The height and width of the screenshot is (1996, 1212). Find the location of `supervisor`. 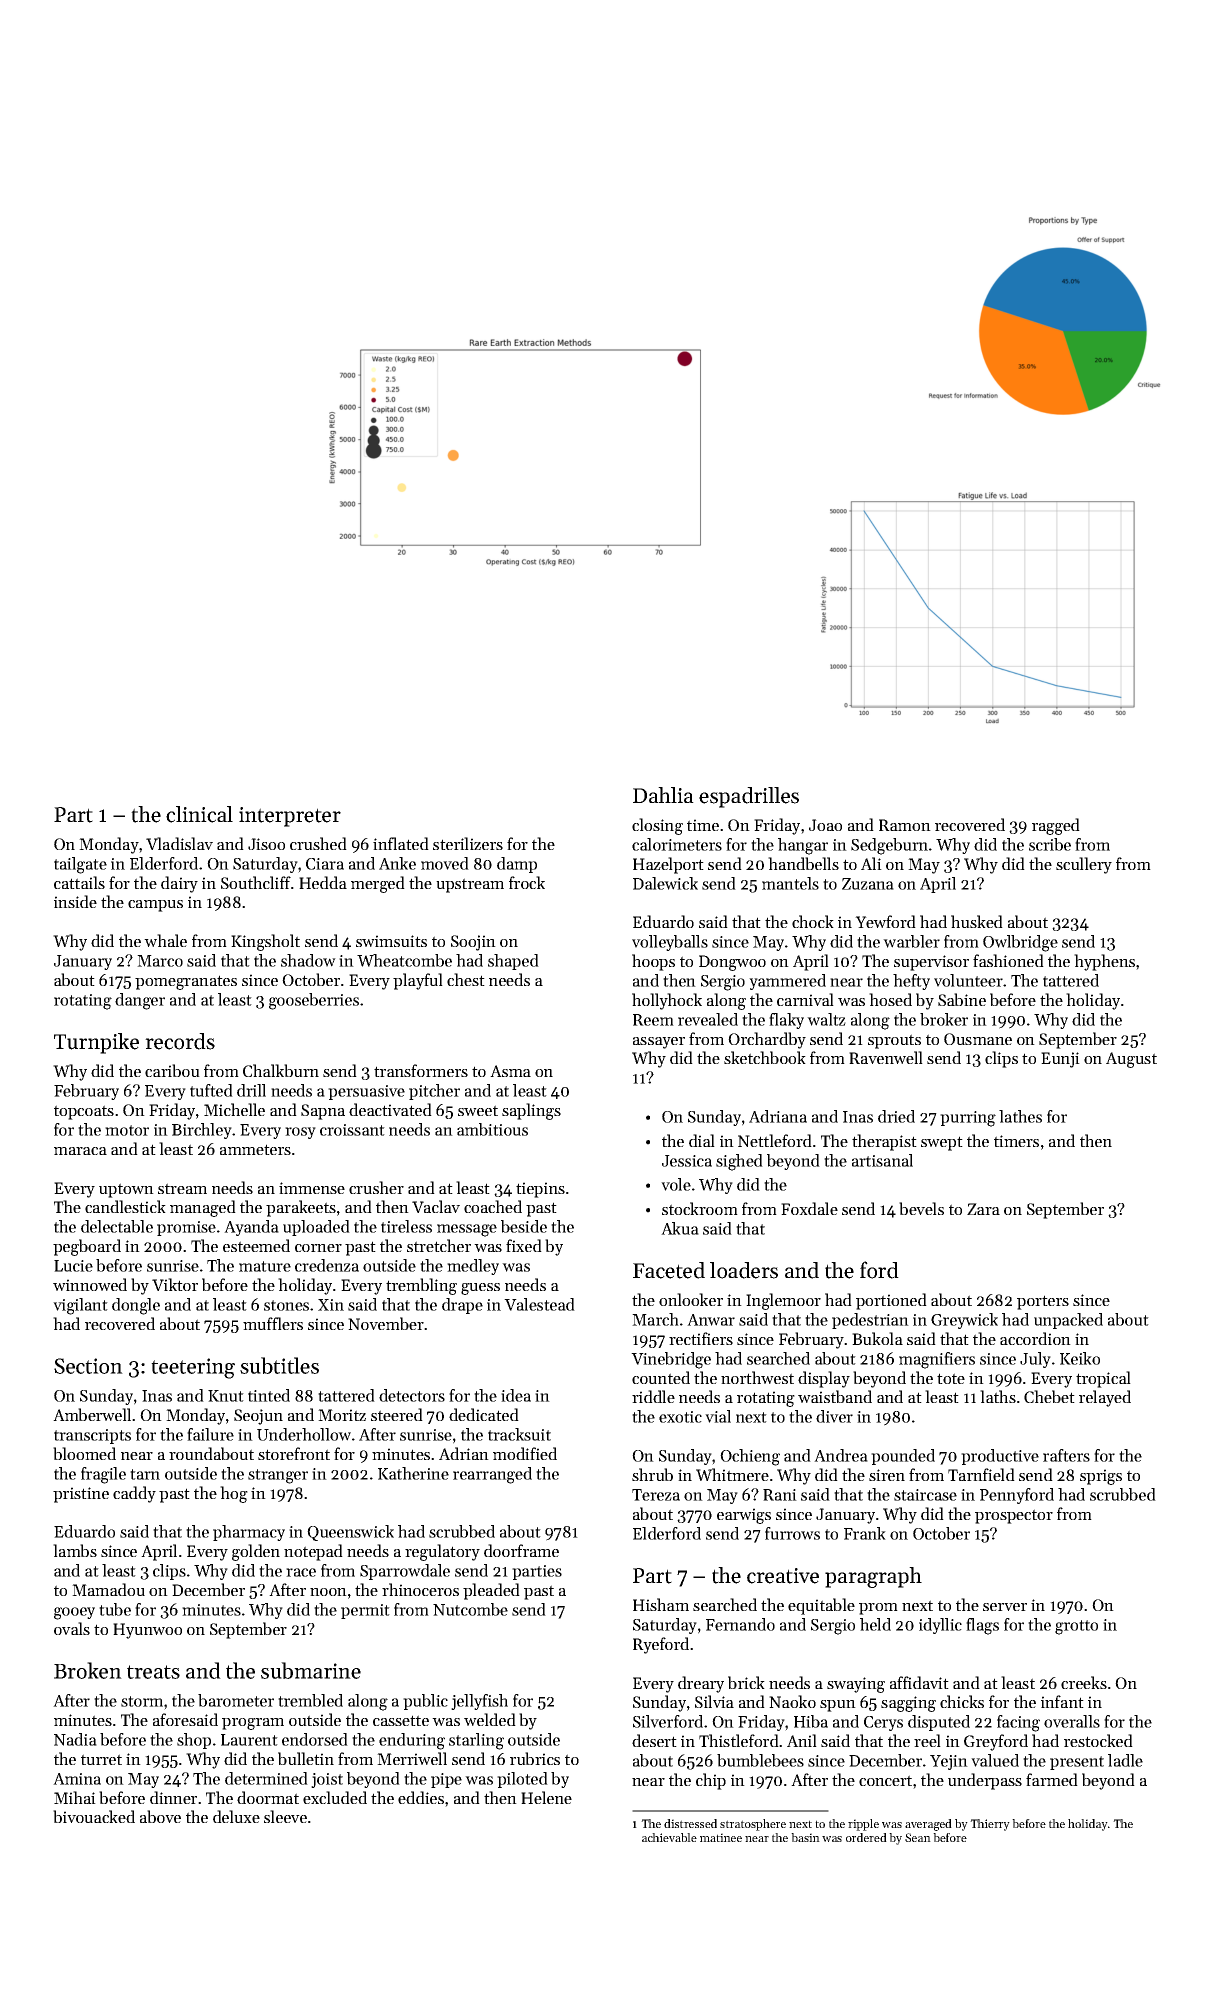

supervisor is located at coordinates (931, 963).
